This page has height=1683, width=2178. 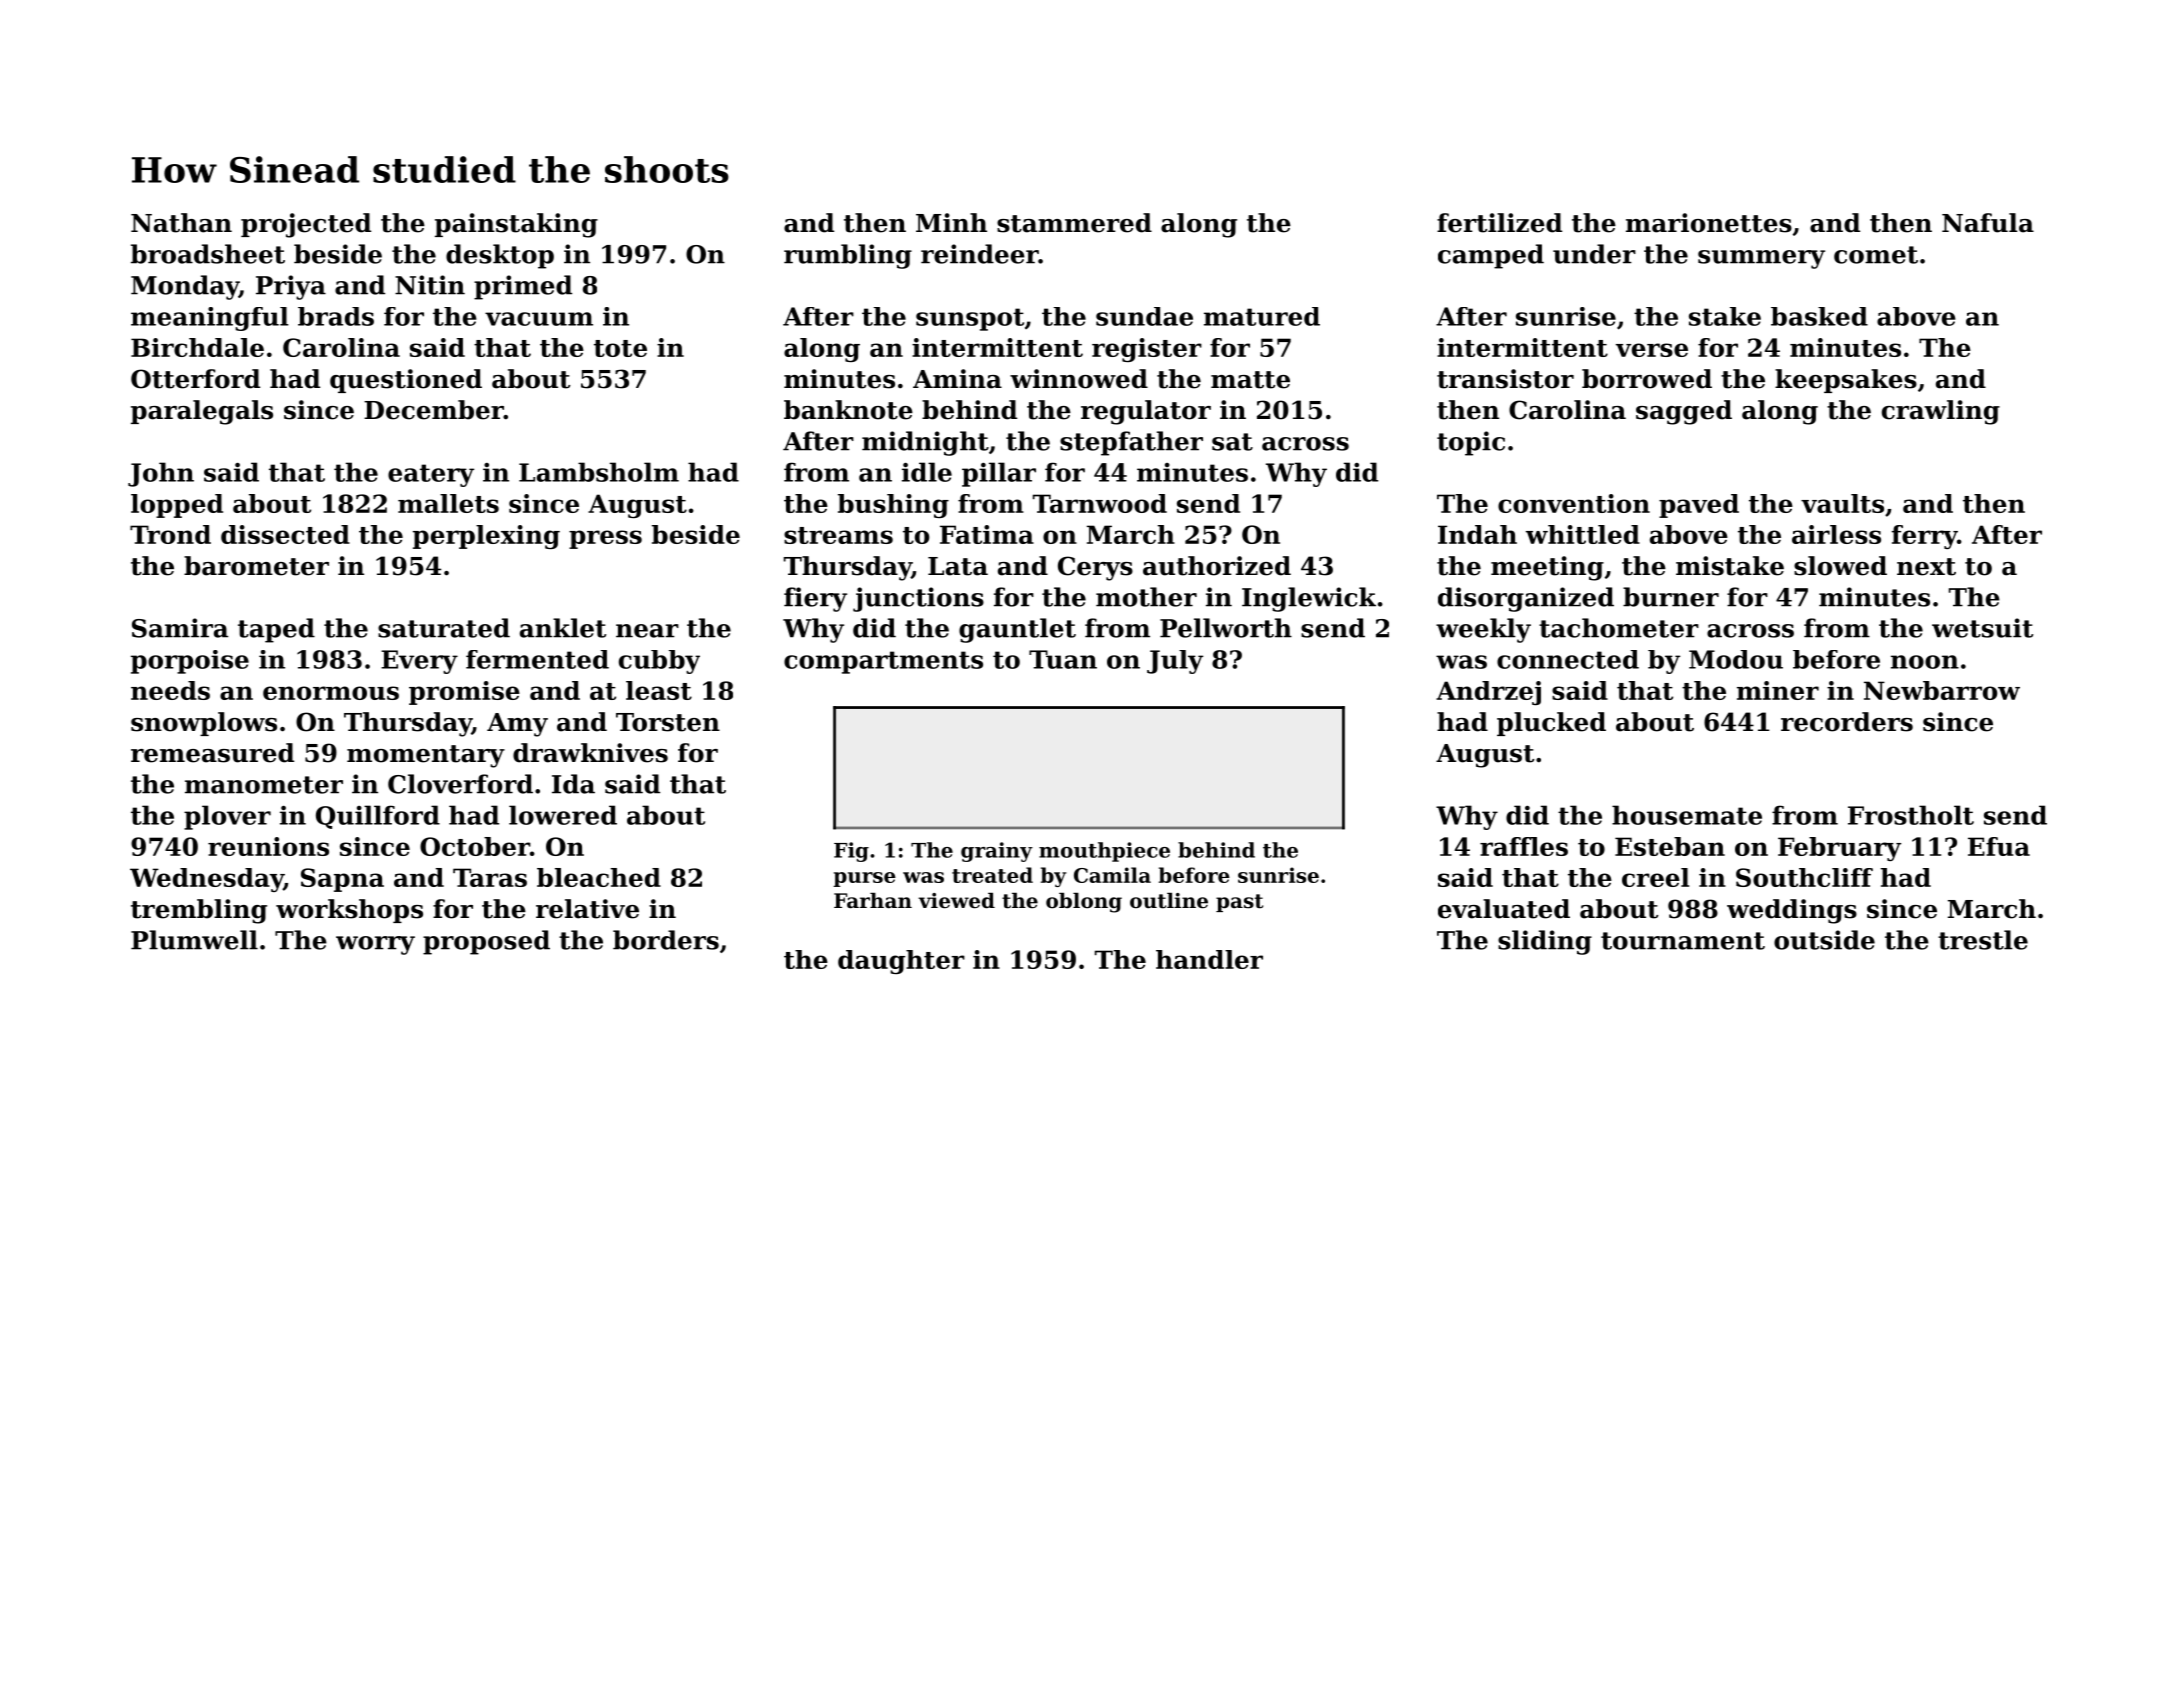 I want to click on summery, so click(x=1761, y=259).
